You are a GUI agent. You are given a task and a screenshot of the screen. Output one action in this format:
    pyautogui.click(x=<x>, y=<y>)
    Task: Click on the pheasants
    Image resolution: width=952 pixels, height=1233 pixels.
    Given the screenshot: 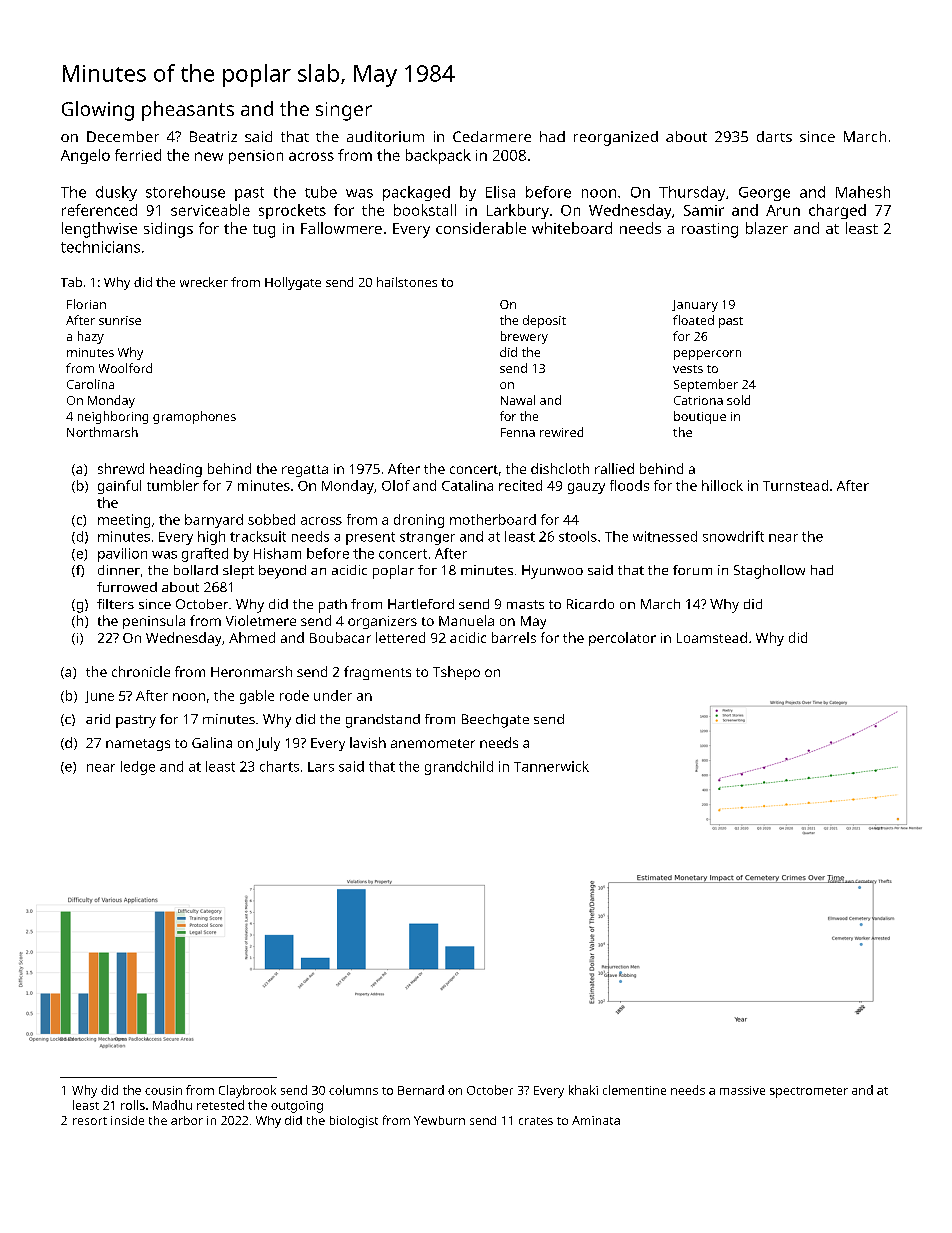 What is the action you would take?
    pyautogui.click(x=188, y=111)
